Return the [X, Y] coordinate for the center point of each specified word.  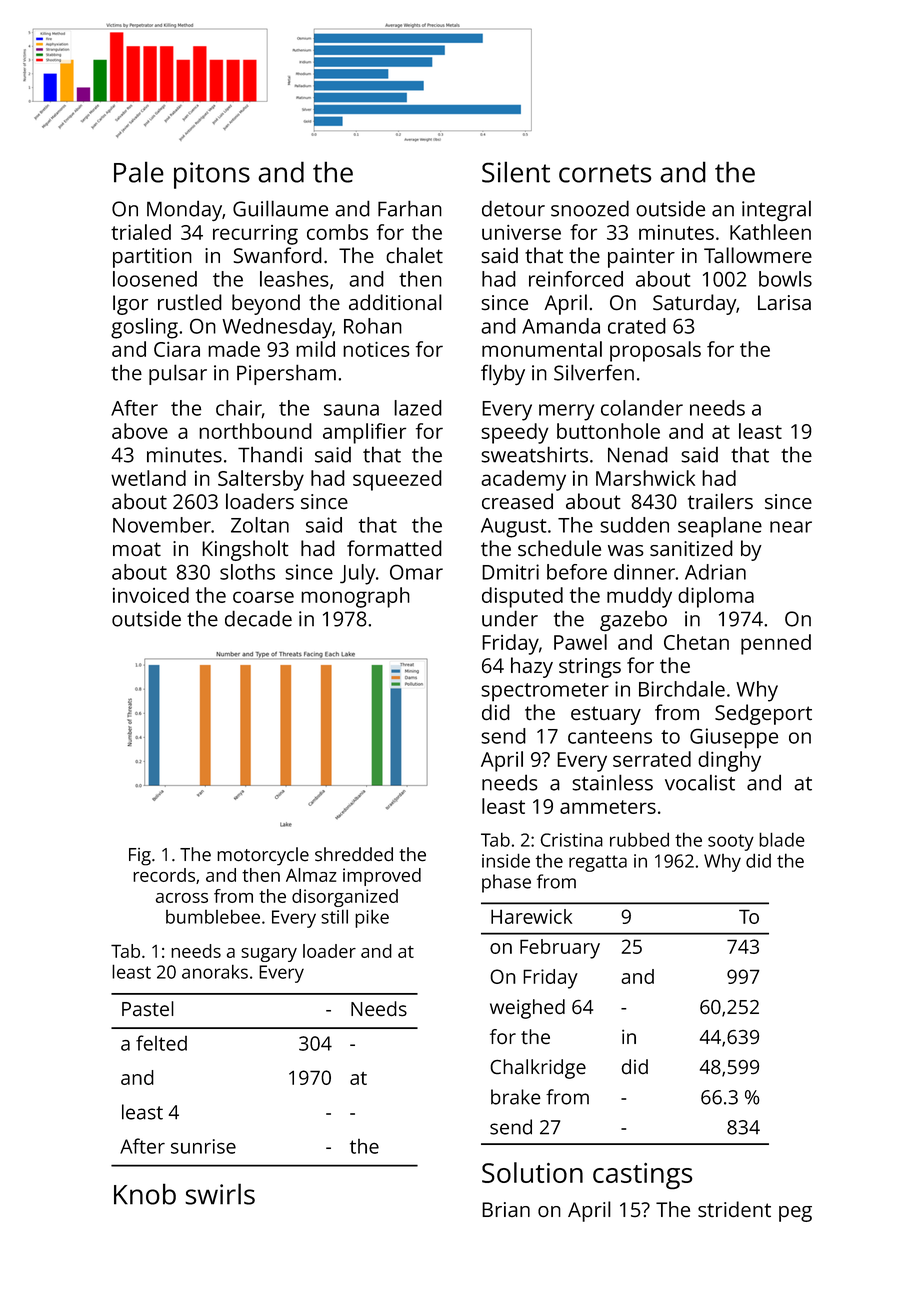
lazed [418, 408]
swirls [220, 1194]
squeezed [397, 480]
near [791, 527]
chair [239, 409]
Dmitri [510, 572]
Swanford [277, 255]
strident [734, 1209]
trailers [720, 501]
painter [641, 258]
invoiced [151, 595]
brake [516, 1097]
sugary [269, 955]
